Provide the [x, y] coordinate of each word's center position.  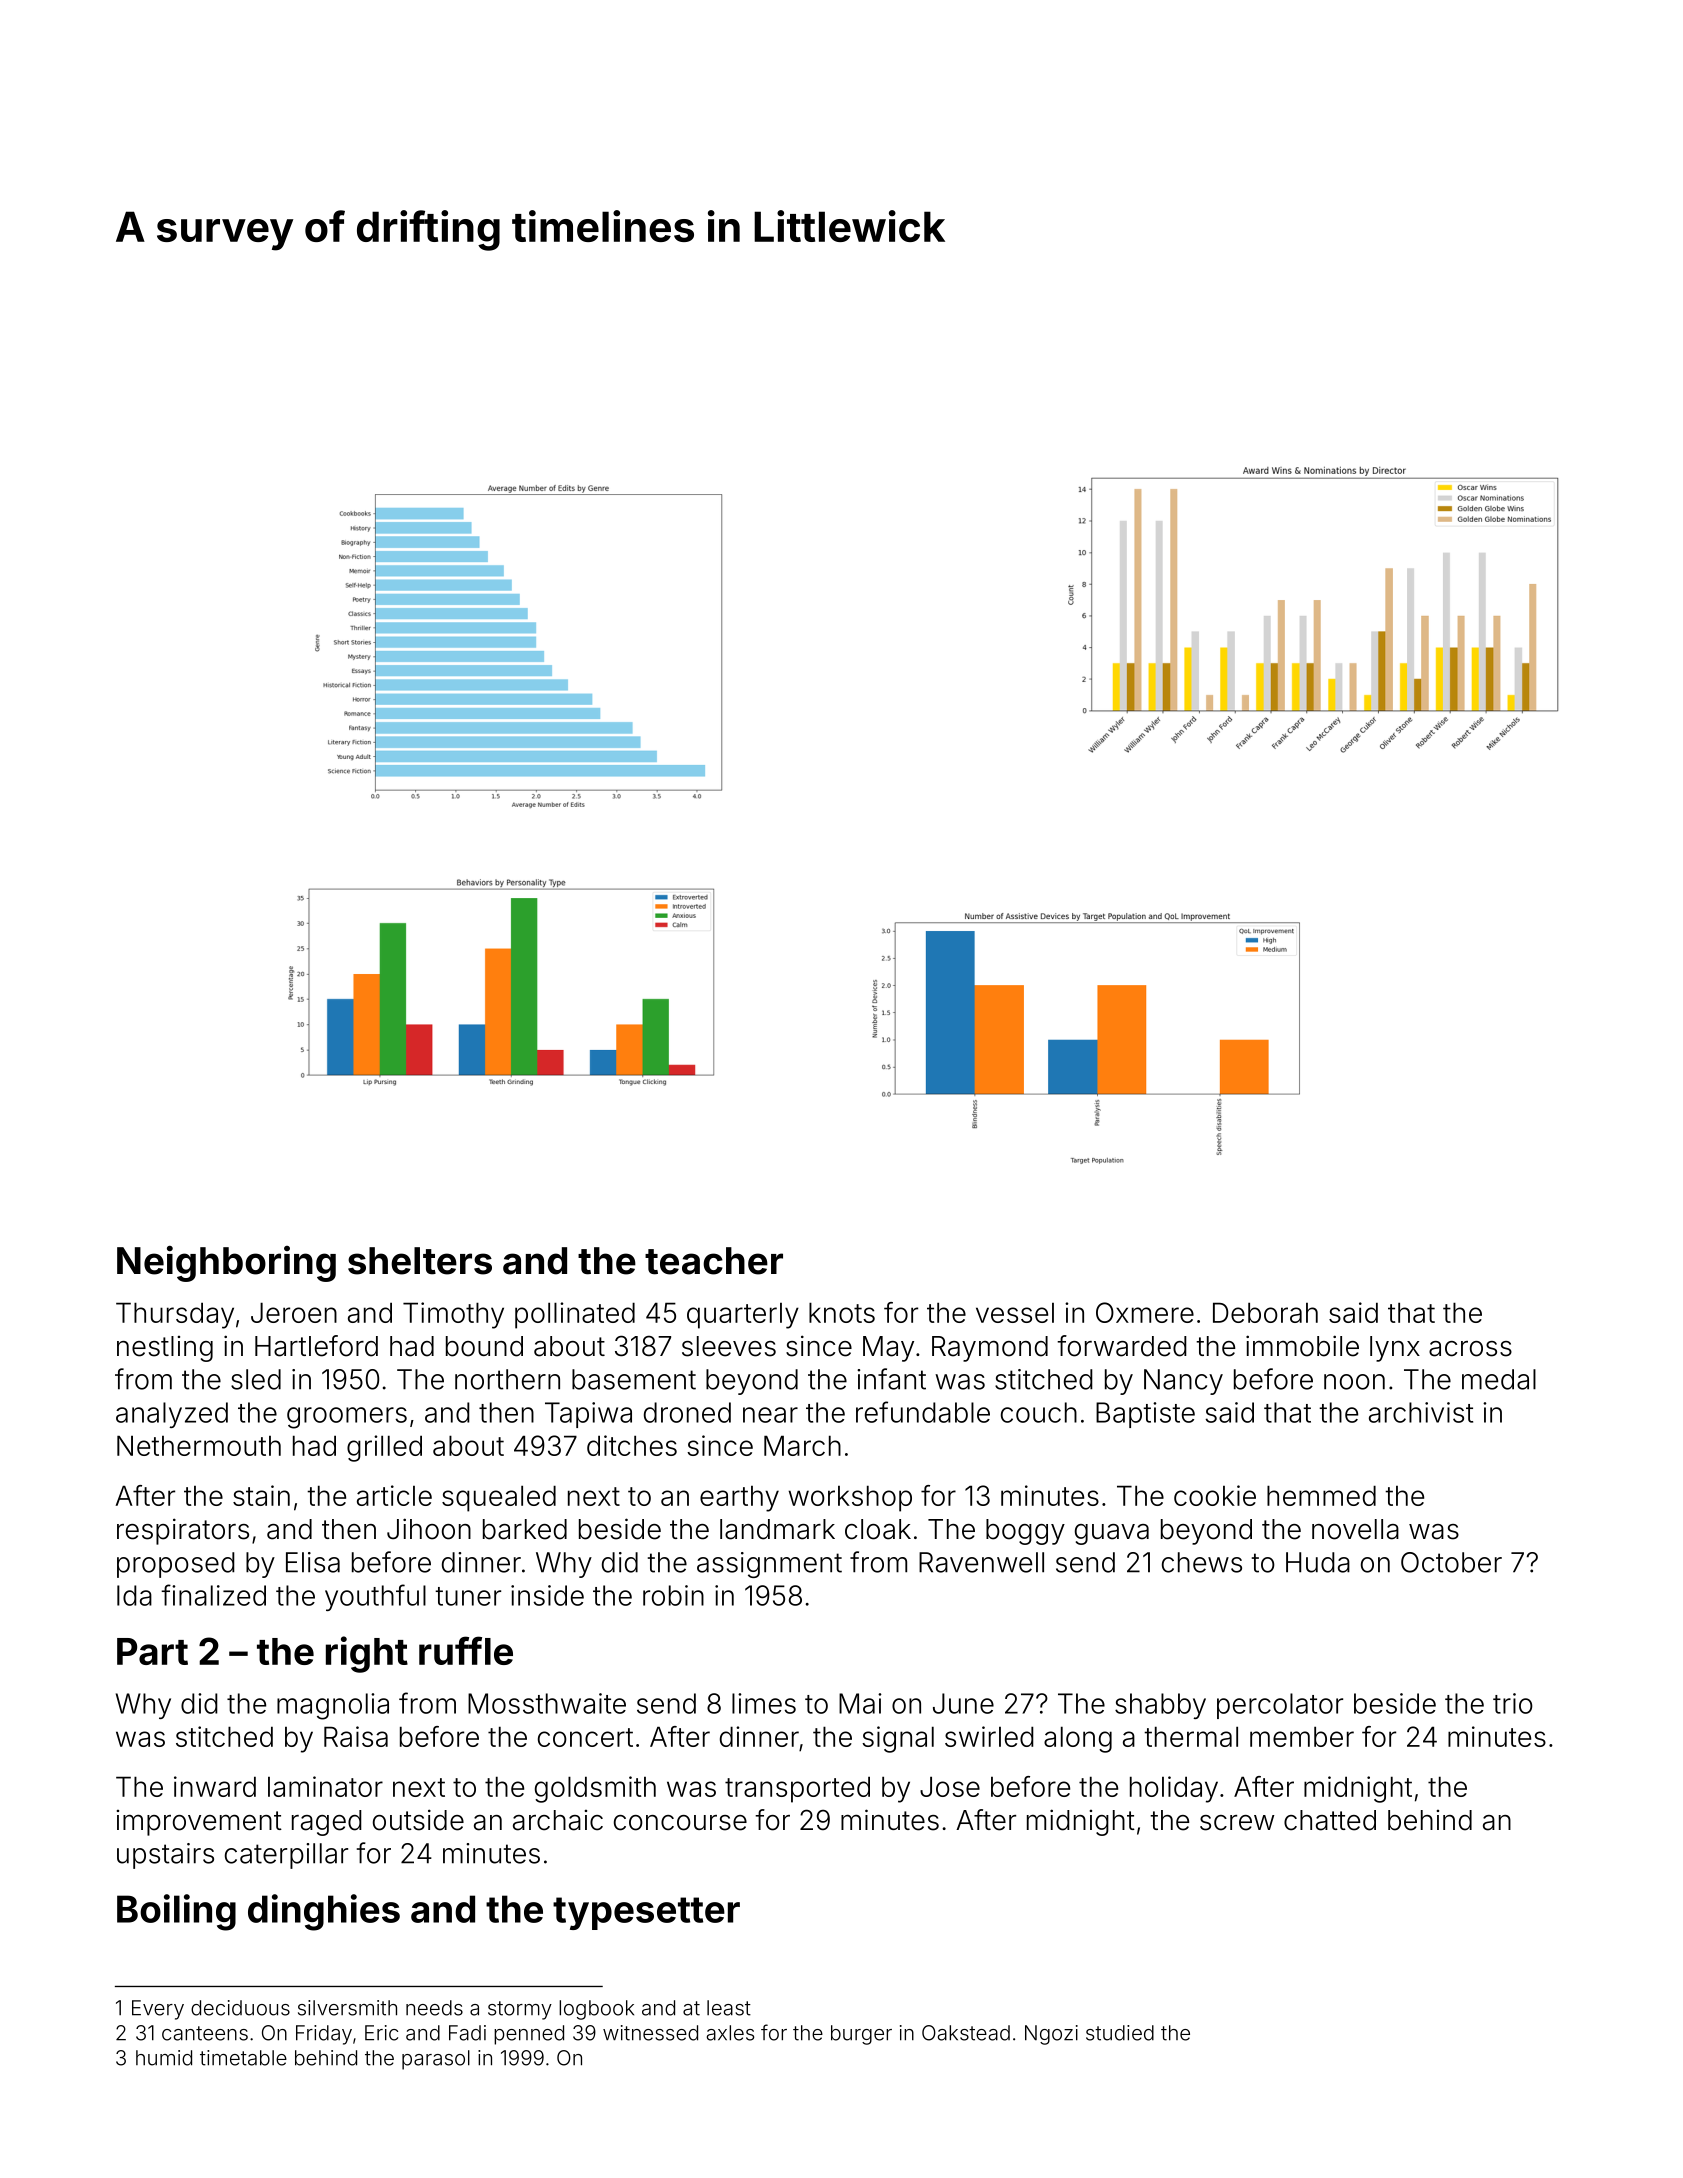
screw [1237, 1823]
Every [158, 2010]
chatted [1330, 1820]
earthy [739, 1499]
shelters [420, 1261]
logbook [596, 2010]
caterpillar [286, 1856]
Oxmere [1145, 1312]
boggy [1025, 1532]
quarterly [743, 1316]
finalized [213, 1595]
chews [1202, 1562]
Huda [1318, 1562]
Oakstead [966, 2033]
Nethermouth [199, 1445]
